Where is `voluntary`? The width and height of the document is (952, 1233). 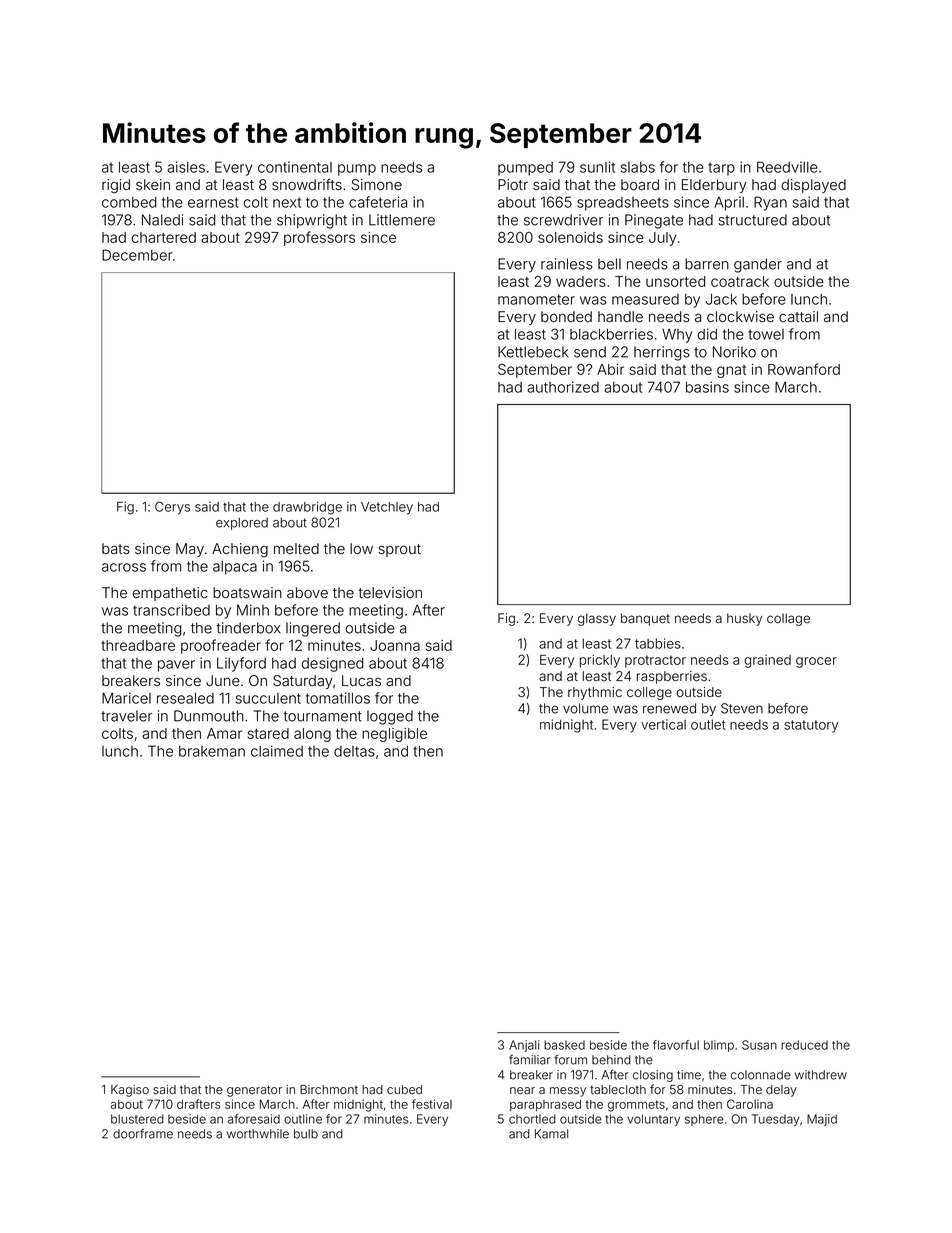
voluntary is located at coordinates (653, 1120).
